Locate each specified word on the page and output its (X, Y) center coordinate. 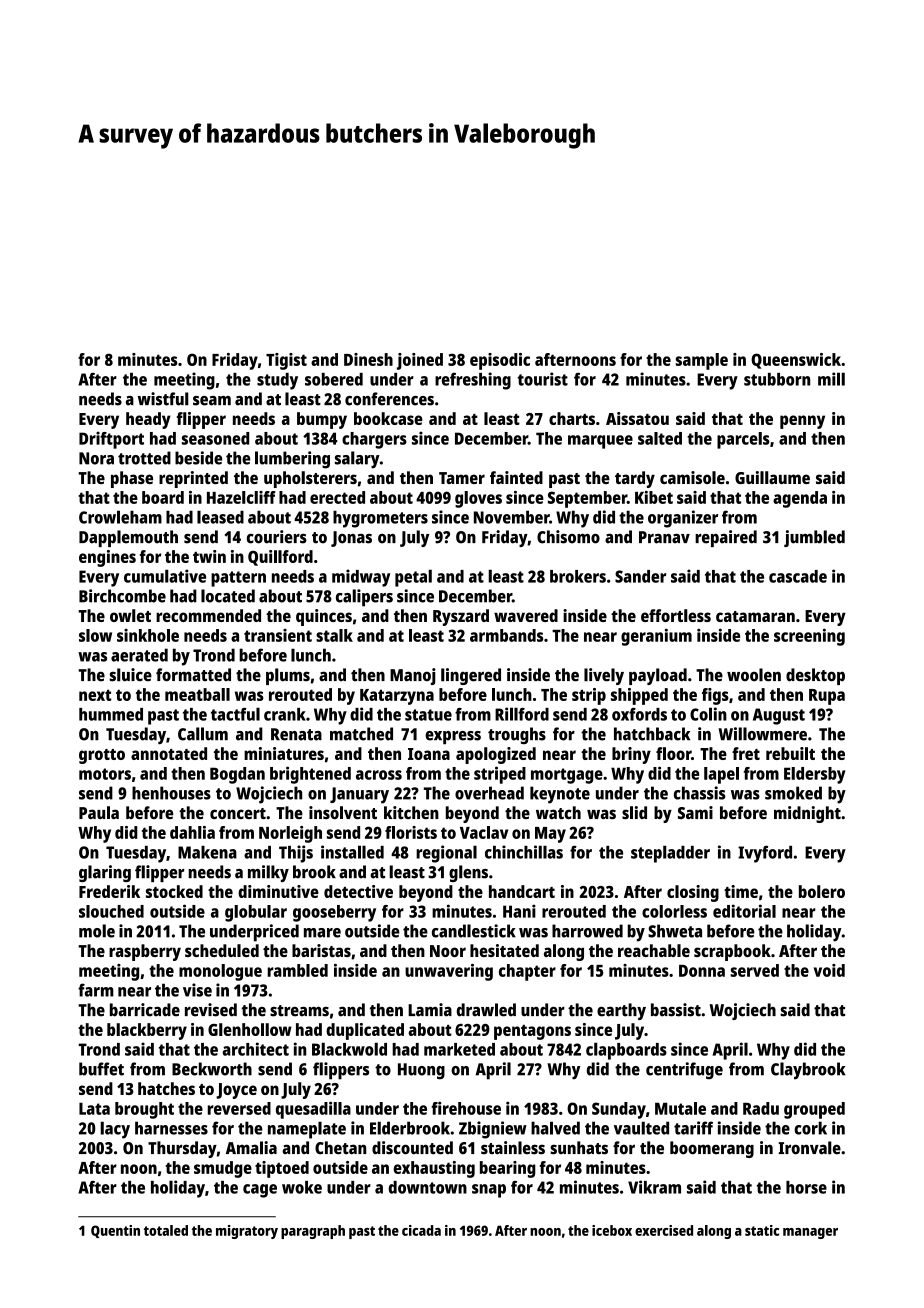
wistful (163, 399)
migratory (247, 1232)
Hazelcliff (241, 497)
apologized (496, 755)
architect (256, 1049)
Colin (708, 714)
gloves (478, 499)
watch (558, 812)
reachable (654, 950)
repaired (726, 538)
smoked (793, 793)
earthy (621, 1011)
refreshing (473, 381)
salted (660, 438)
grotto (102, 756)
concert (238, 813)
